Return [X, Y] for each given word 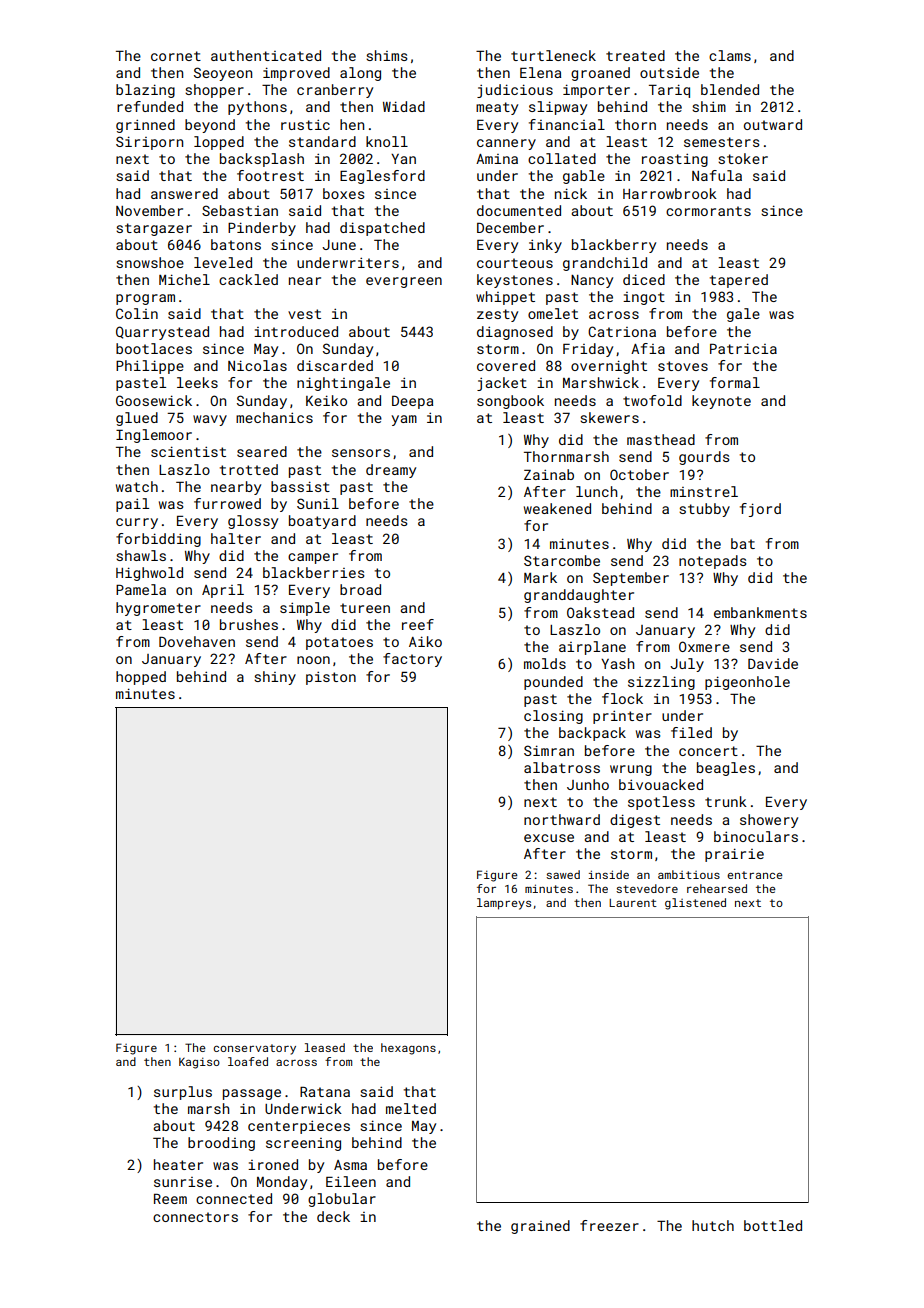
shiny [275, 678]
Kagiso [199, 1063]
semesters [721, 142]
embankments [760, 612]
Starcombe [562, 560]
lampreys [504, 904]
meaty [497, 108]
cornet [176, 56]
